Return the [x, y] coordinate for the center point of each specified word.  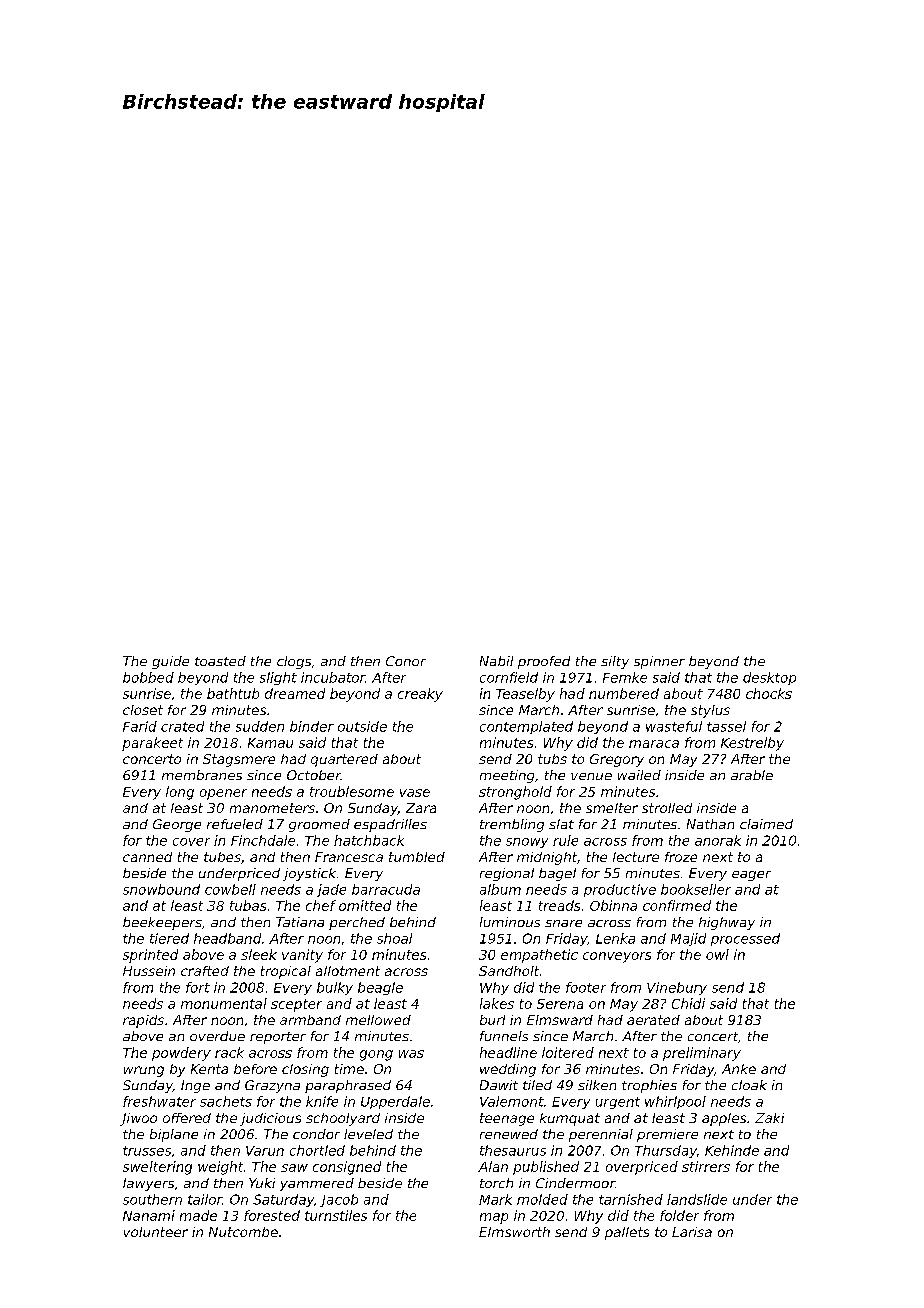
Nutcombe [243, 1232]
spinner [659, 662]
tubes [222, 857]
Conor [406, 661]
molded [542, 1199]
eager [751, 876]
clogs [294, 662]
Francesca [349, 857]
